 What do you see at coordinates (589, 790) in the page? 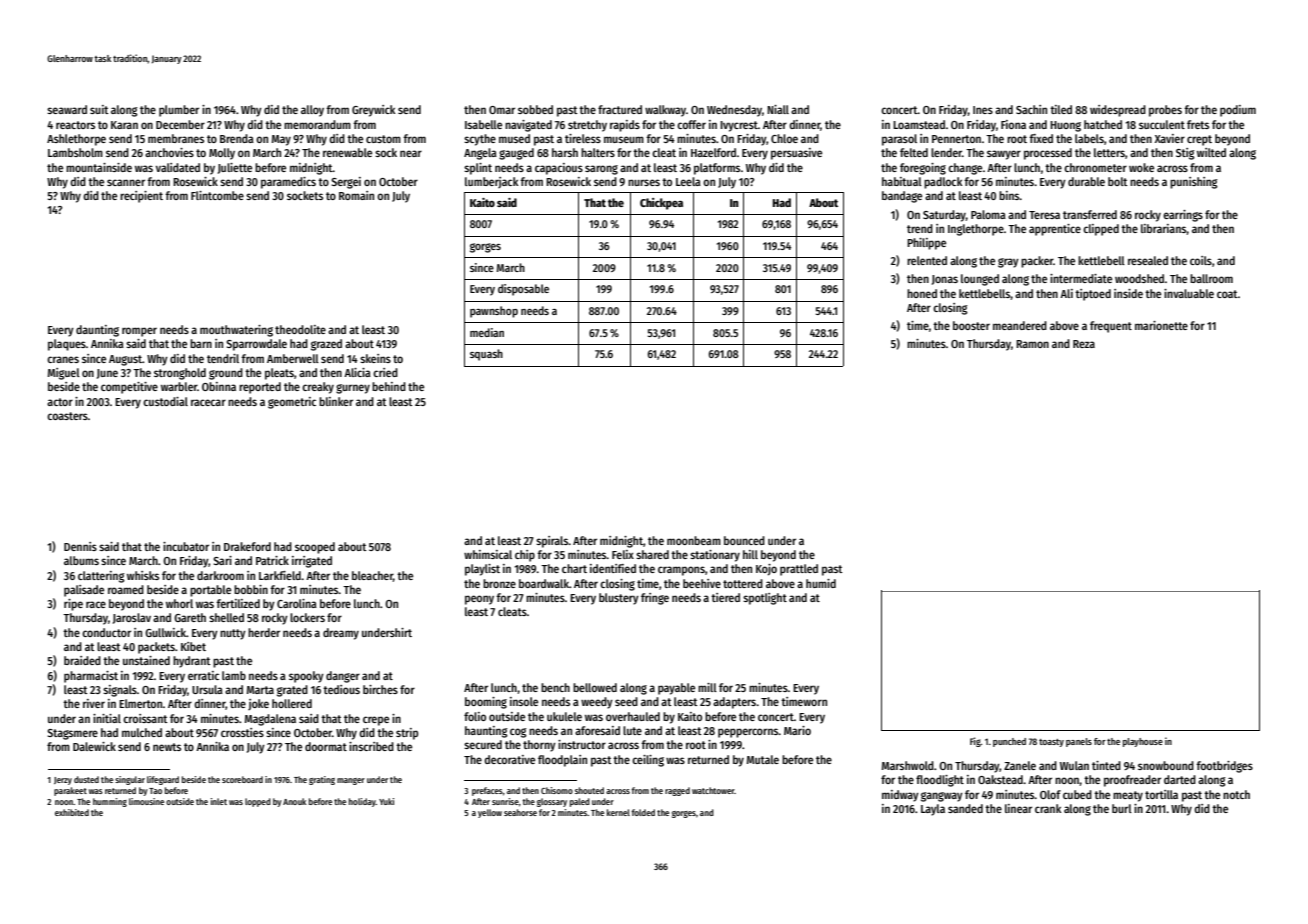
I see `shouted` at bounding box center [589, 790].
